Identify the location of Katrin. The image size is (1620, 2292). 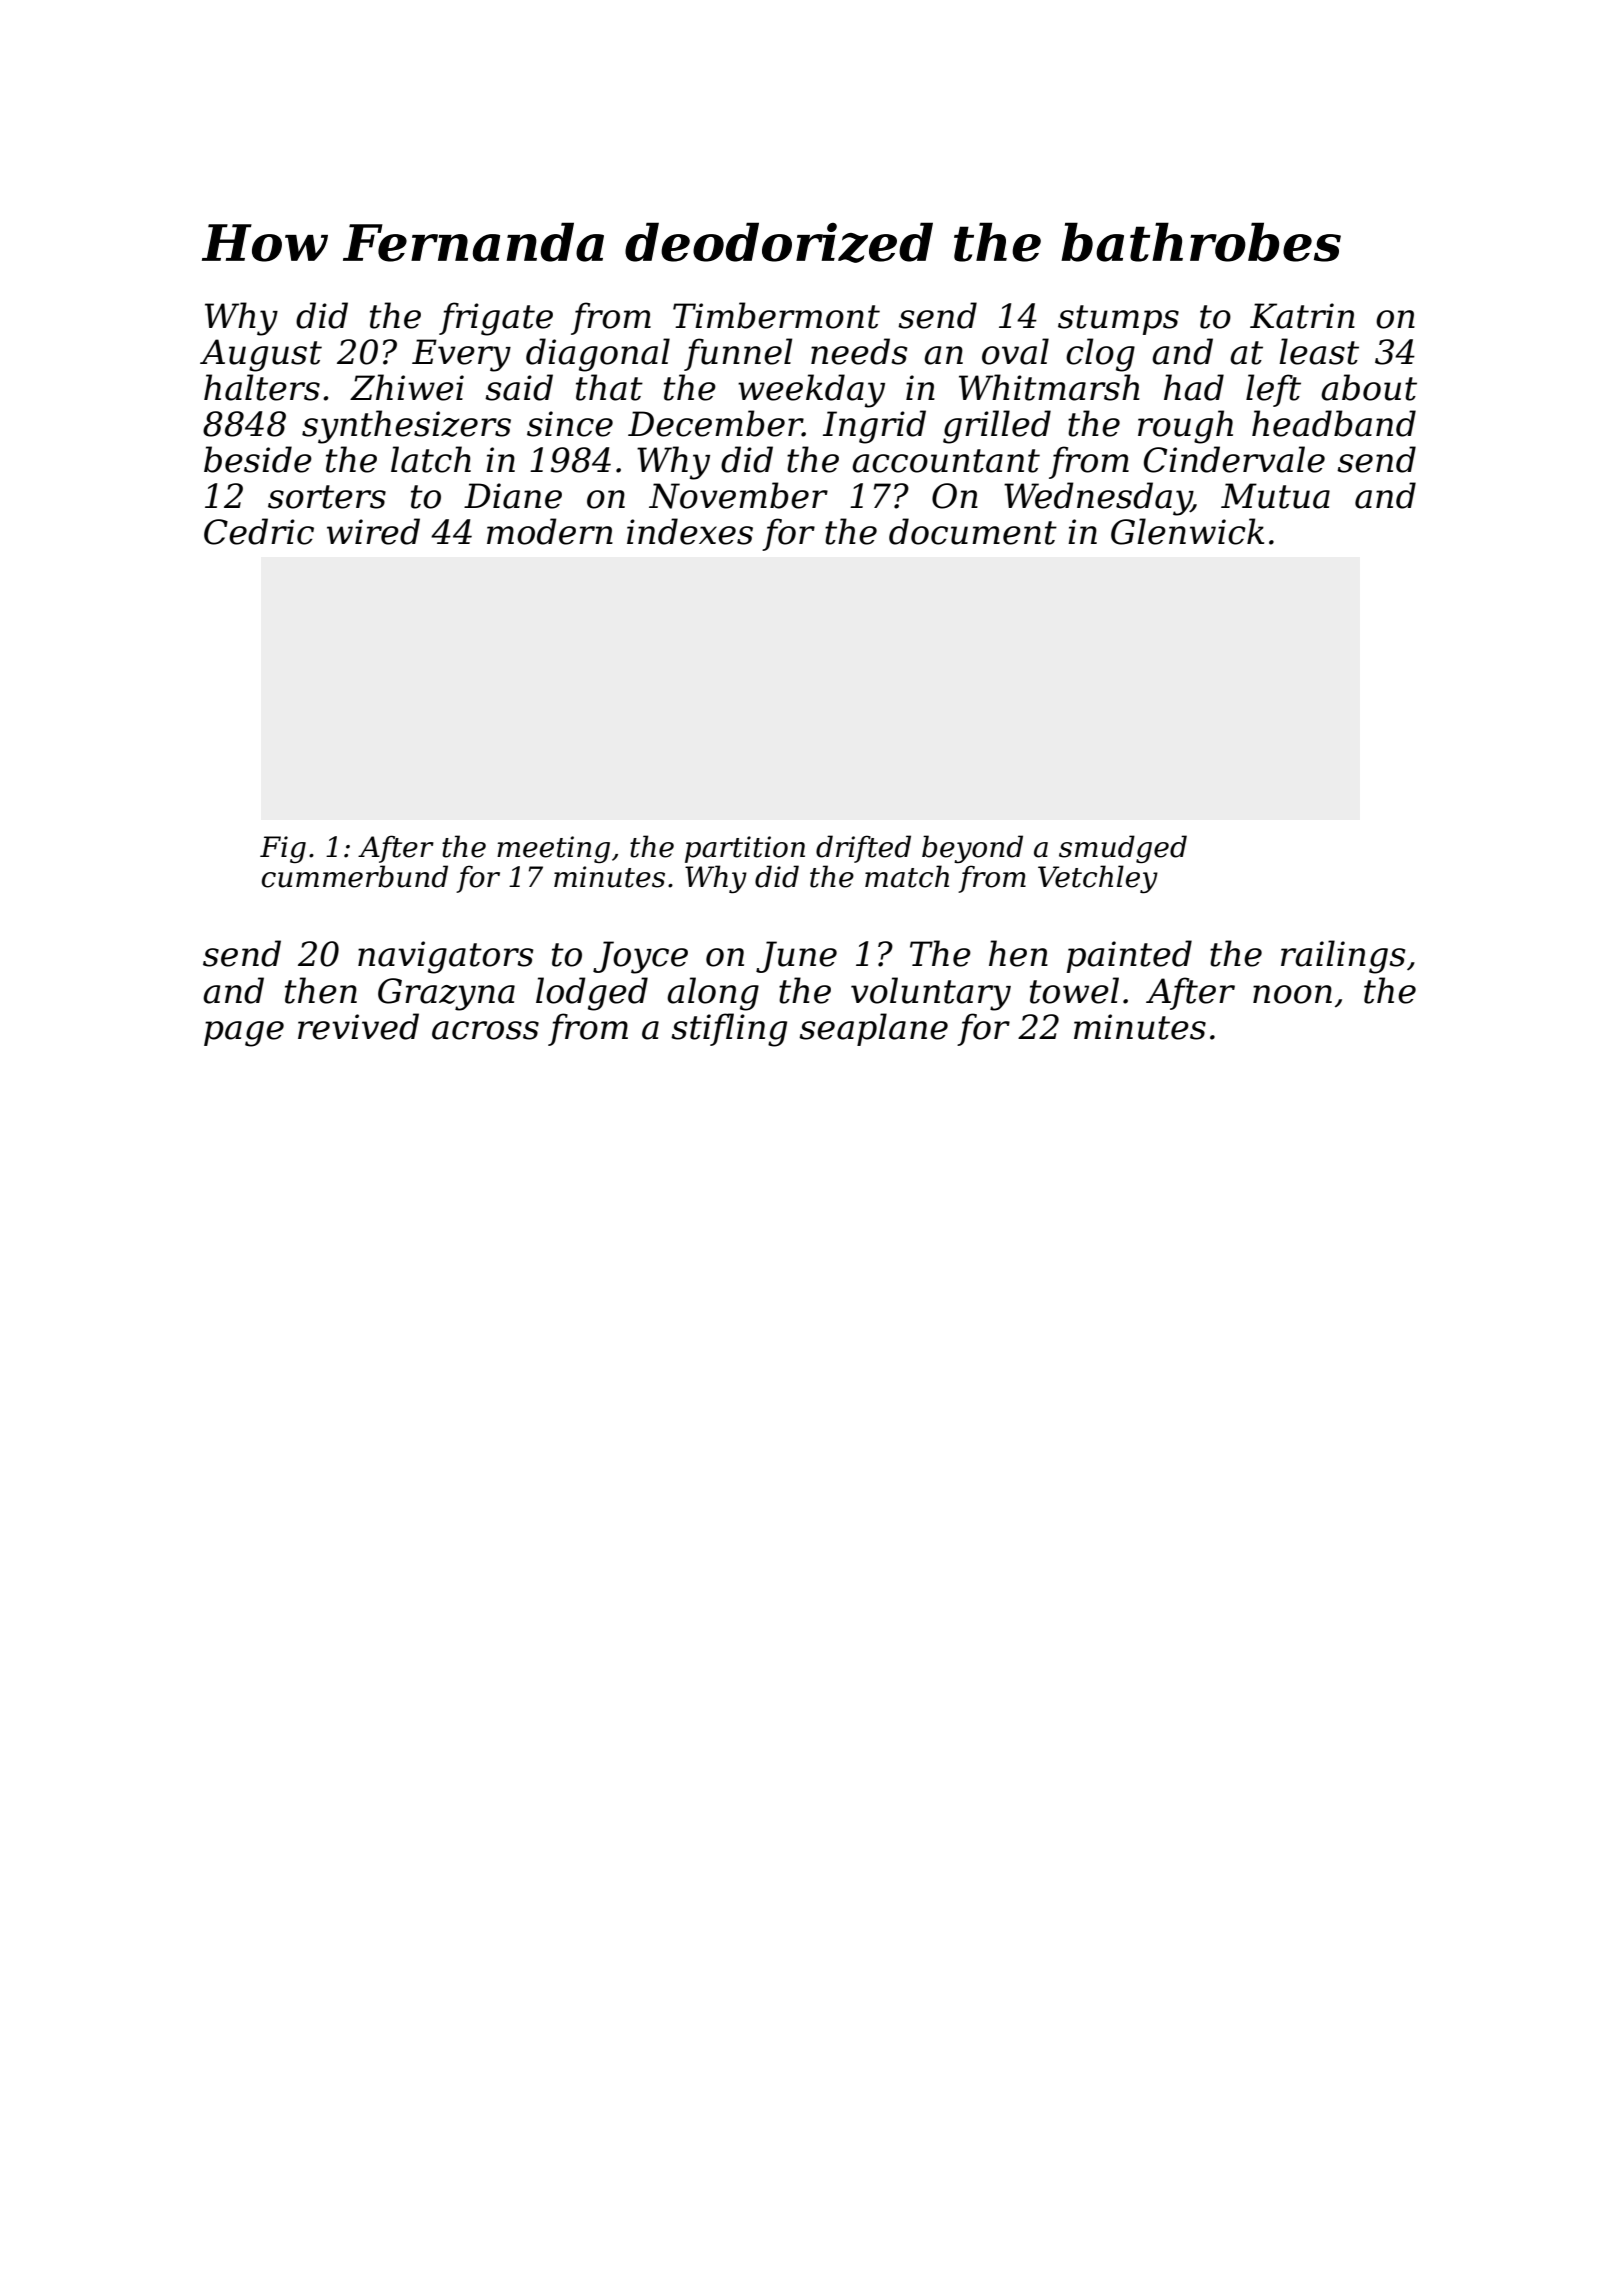
(1302, 316).
